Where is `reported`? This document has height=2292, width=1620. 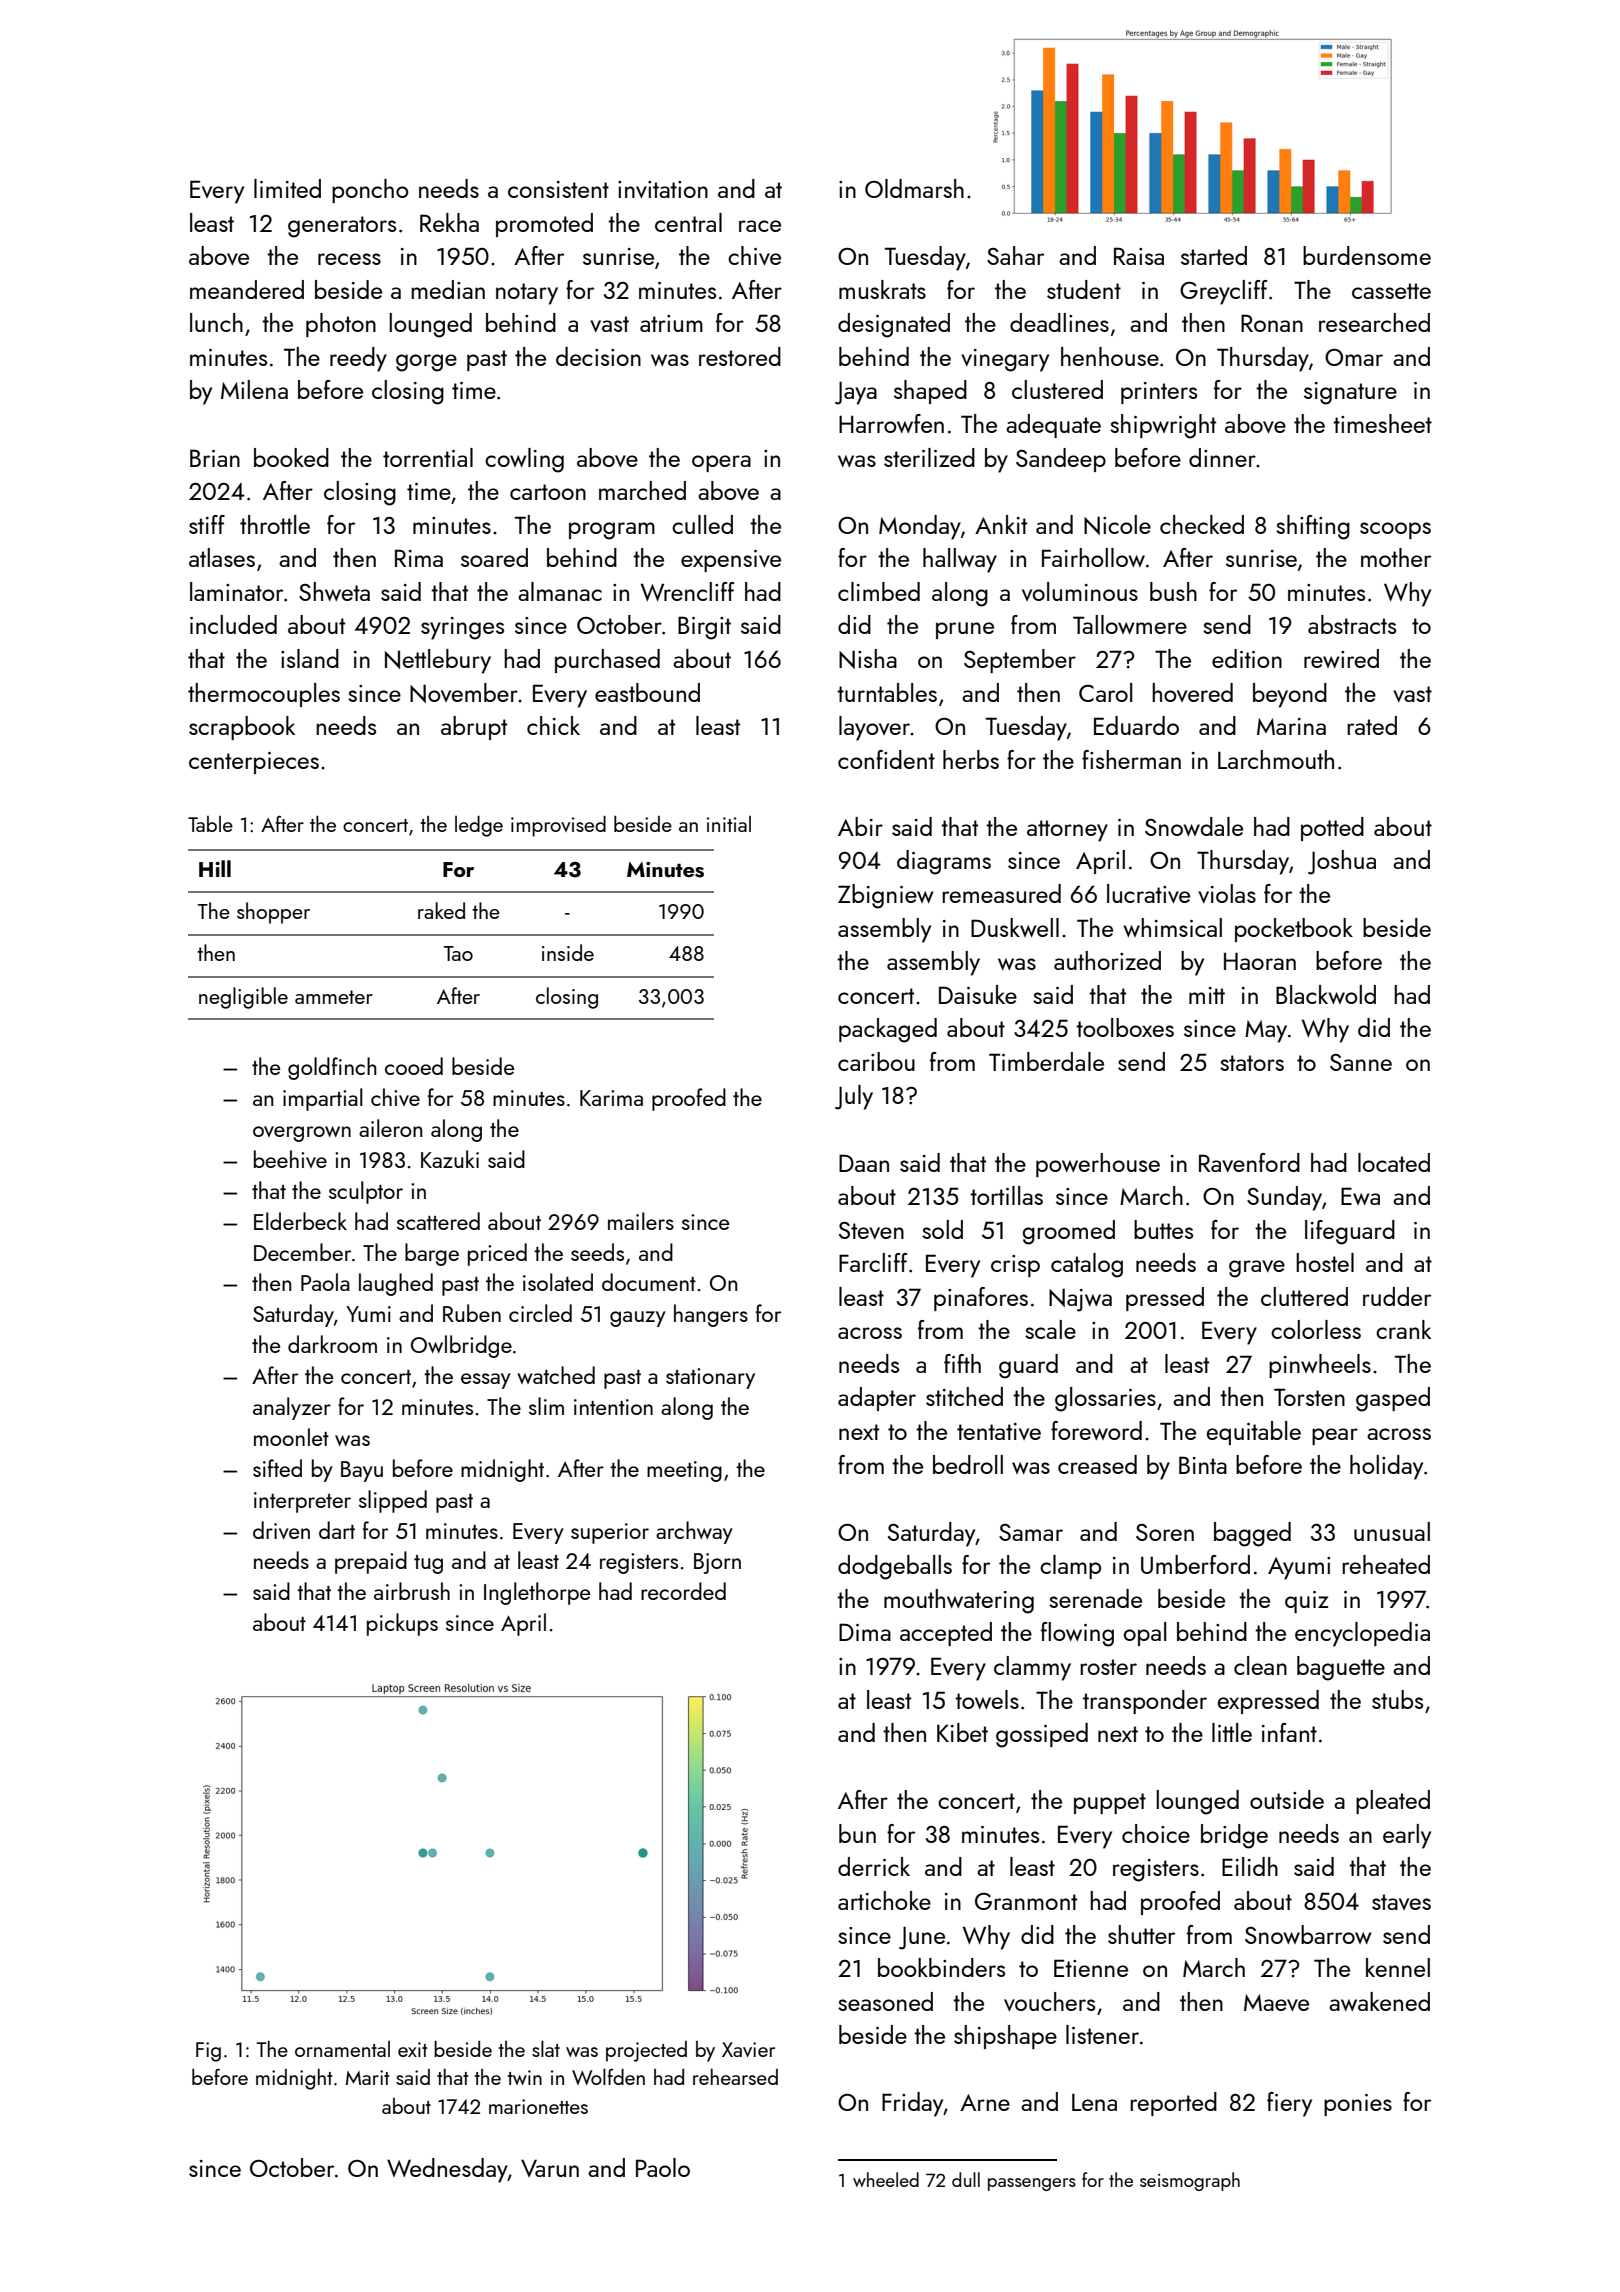 reported is located at coordinates (1173, 2104).
